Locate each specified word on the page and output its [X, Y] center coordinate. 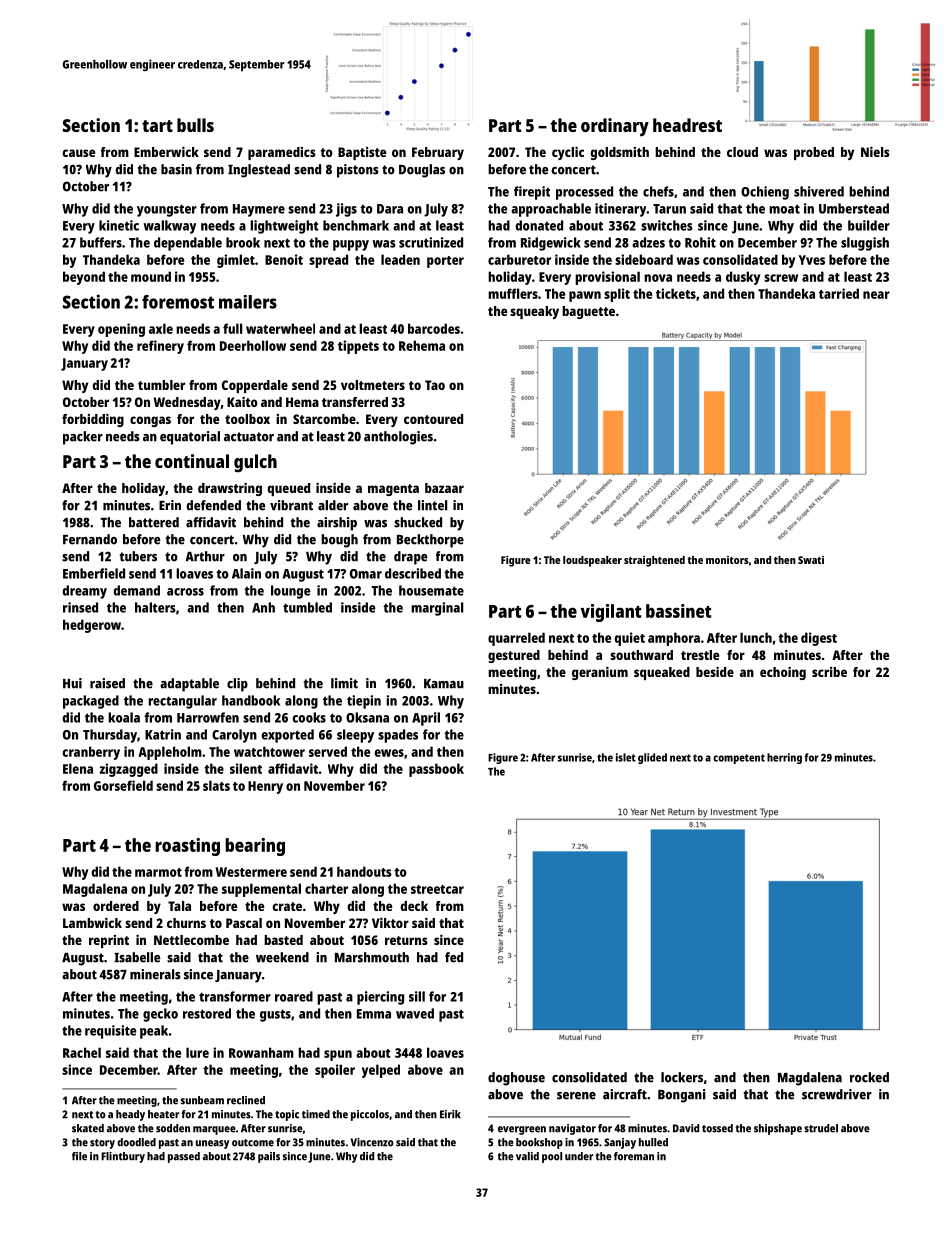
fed [454, 957]
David [686, 1128]
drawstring [230, 489]
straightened [654, 561]
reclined [246, 1100]
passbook [436, 770]
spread [328, 261]
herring [784, 758]
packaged [91, 702]
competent [739, 759]
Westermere [251, 872]
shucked [418, 522]
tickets [676, 293]
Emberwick [166, 152]
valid [527, 1156]
